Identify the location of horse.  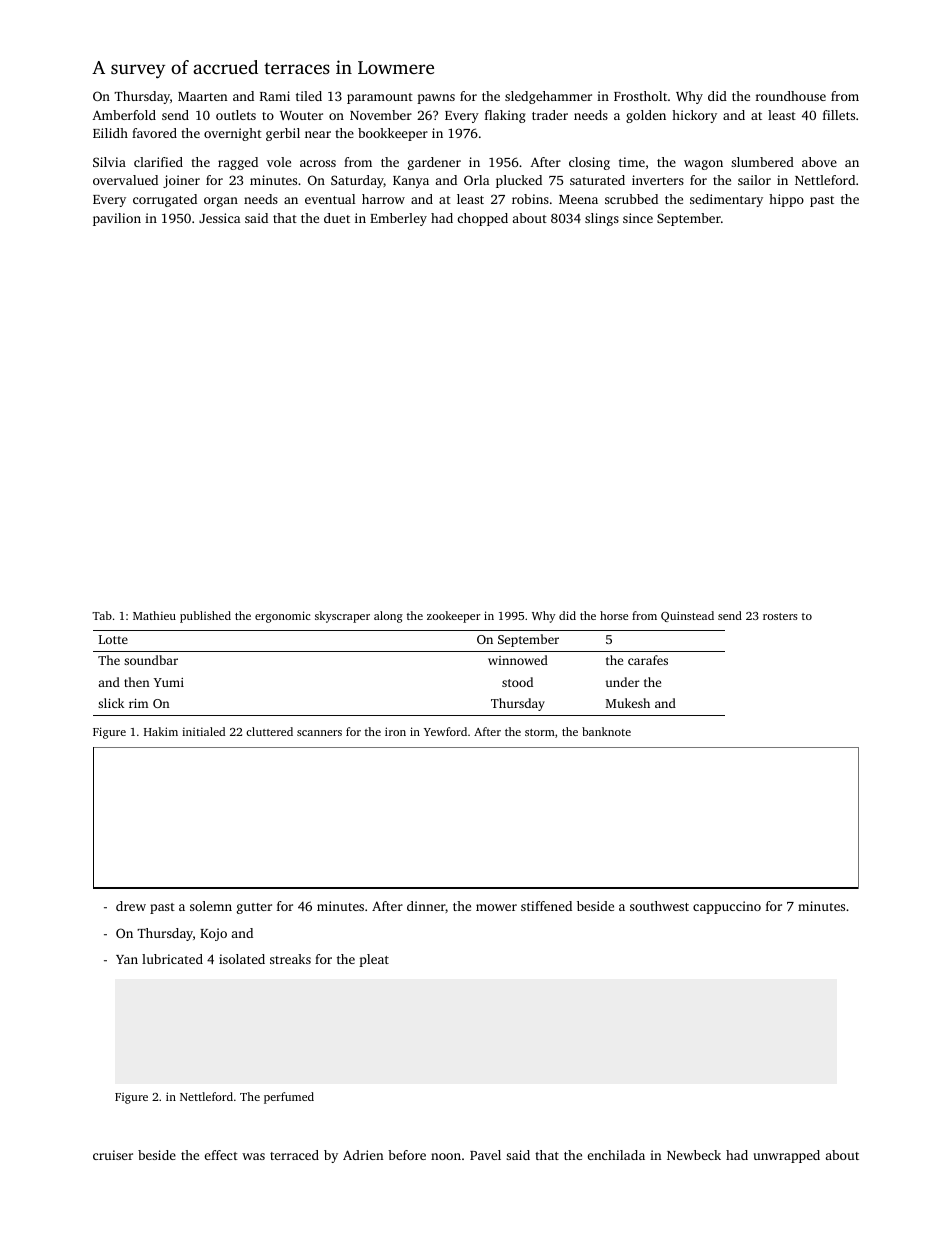
(614, 615).
